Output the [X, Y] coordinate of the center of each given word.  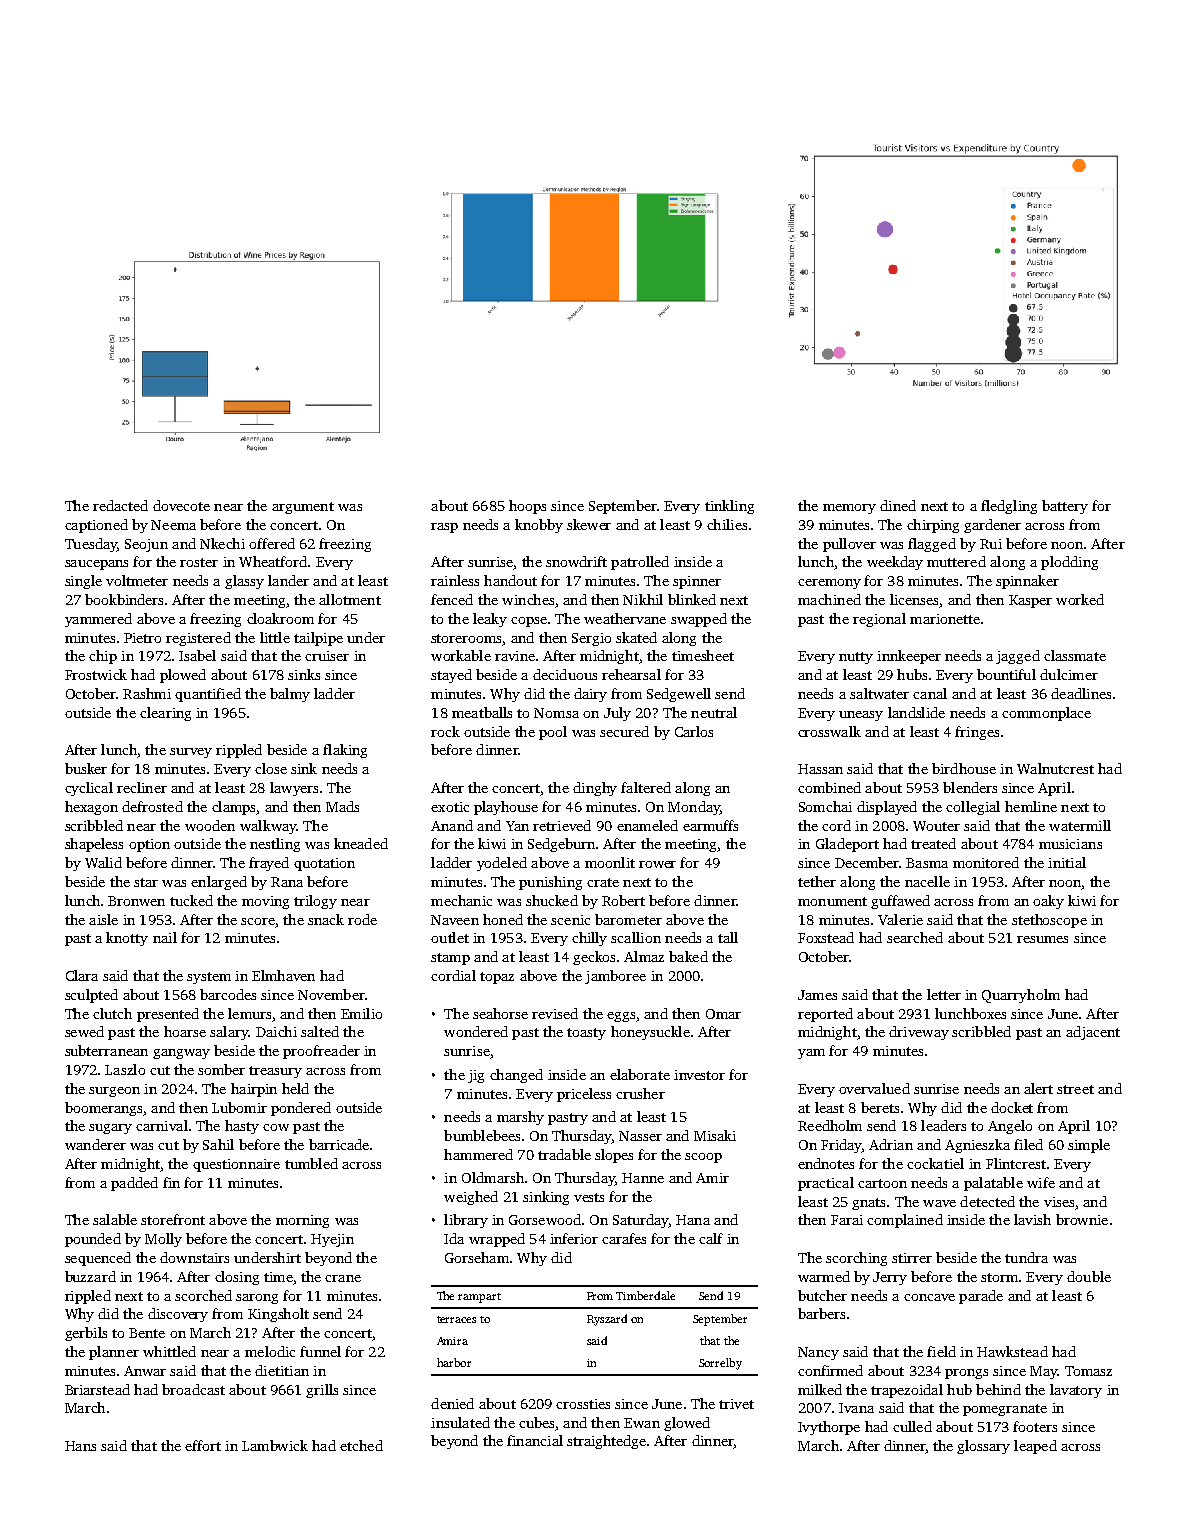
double [1089, 1276]
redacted [120, 505]
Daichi [276, 1031]
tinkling [729, 507]
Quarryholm [1021, 996]
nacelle [927, 881]
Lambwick [275, 1445]
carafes [624, 1238]
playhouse [506, 808]
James [817, 995]
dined [898, 505]
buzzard [90, 1276]
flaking [345, 751]
